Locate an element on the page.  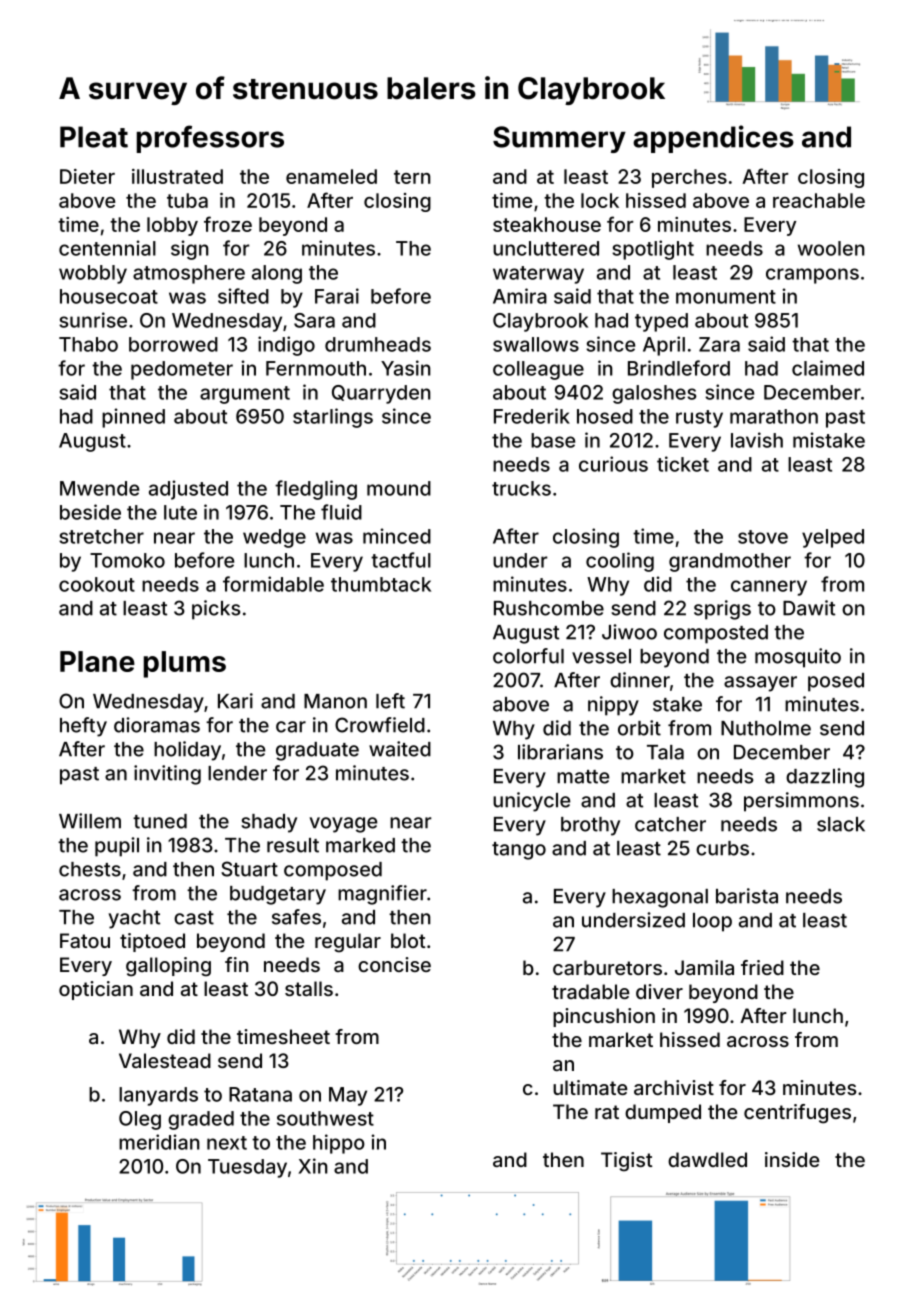
Yasin is located at coordinates (406, 368).
